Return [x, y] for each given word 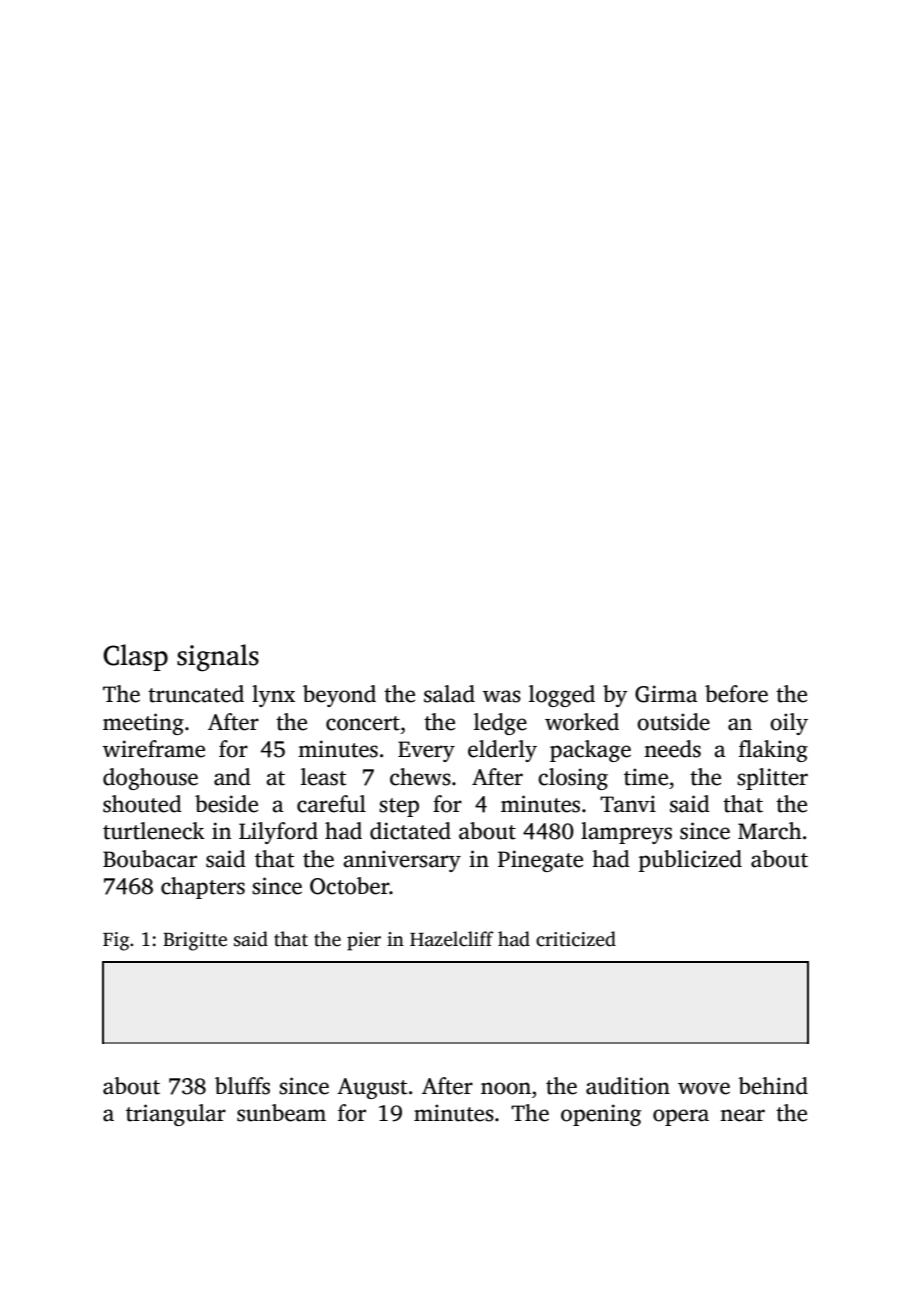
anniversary [402, 861]
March [770, 831]
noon [506, 1088]
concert [363, 723]
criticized [576, 939]
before [736, 694]
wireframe [154, 749]
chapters [203, 888]
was [502, 696]
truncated [196, 694]
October [350, 886]
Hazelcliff [452, 939]
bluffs [242, 1086]
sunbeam [281, 1113]
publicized [690, 861]
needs [672, 749]
